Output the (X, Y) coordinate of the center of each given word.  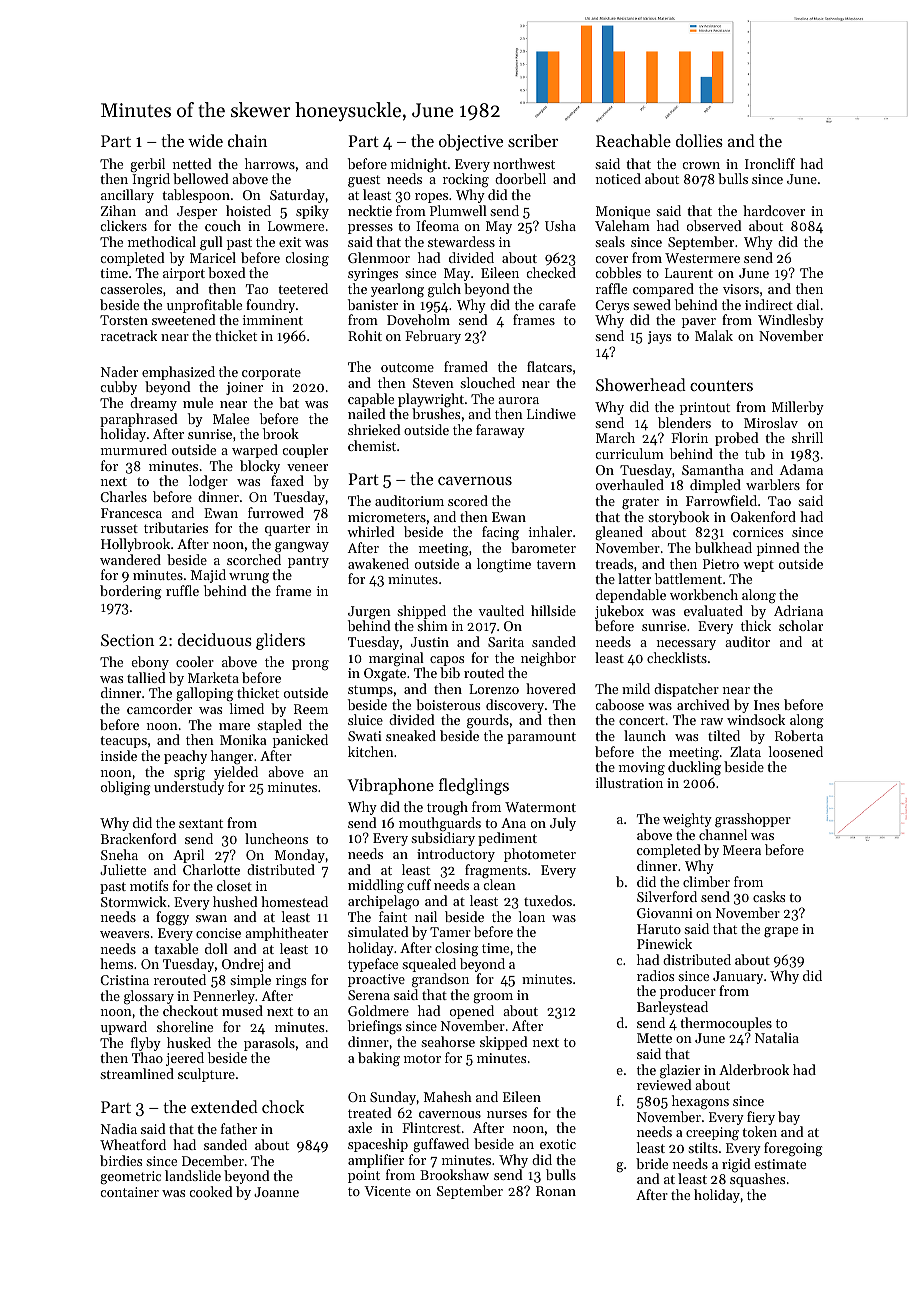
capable (371, 400)
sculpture (206, 1075)
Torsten (124, 320)
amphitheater (286, 934)
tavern (556, 564)
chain (247, 140)
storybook (678, 518)
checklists (677, 657)
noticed (618, 178)
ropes (431, 198)
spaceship (378, 1145)
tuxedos (548, 900)
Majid (208, 576)
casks (769, 896)
